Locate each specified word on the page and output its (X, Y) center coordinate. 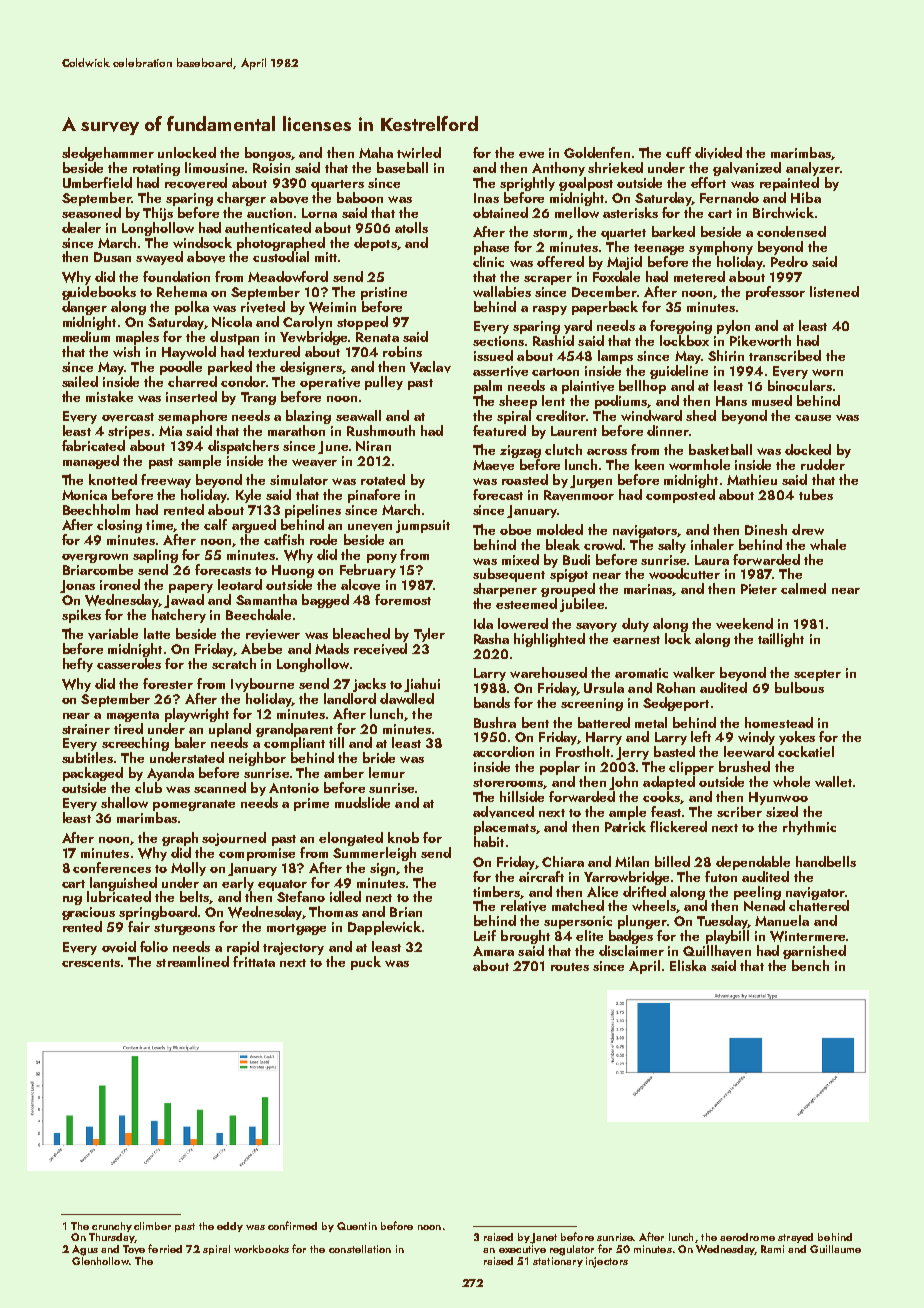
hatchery (179, 616)
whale (828, 544)
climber (152, 1226)
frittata (254, 961)
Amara (493, 951)
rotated (383, 479)
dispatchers (243, 447)
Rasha (491, 638)
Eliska (688, 965)
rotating (156, 169)
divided (718, 153)
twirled (419, 152)
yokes (797, 738)
